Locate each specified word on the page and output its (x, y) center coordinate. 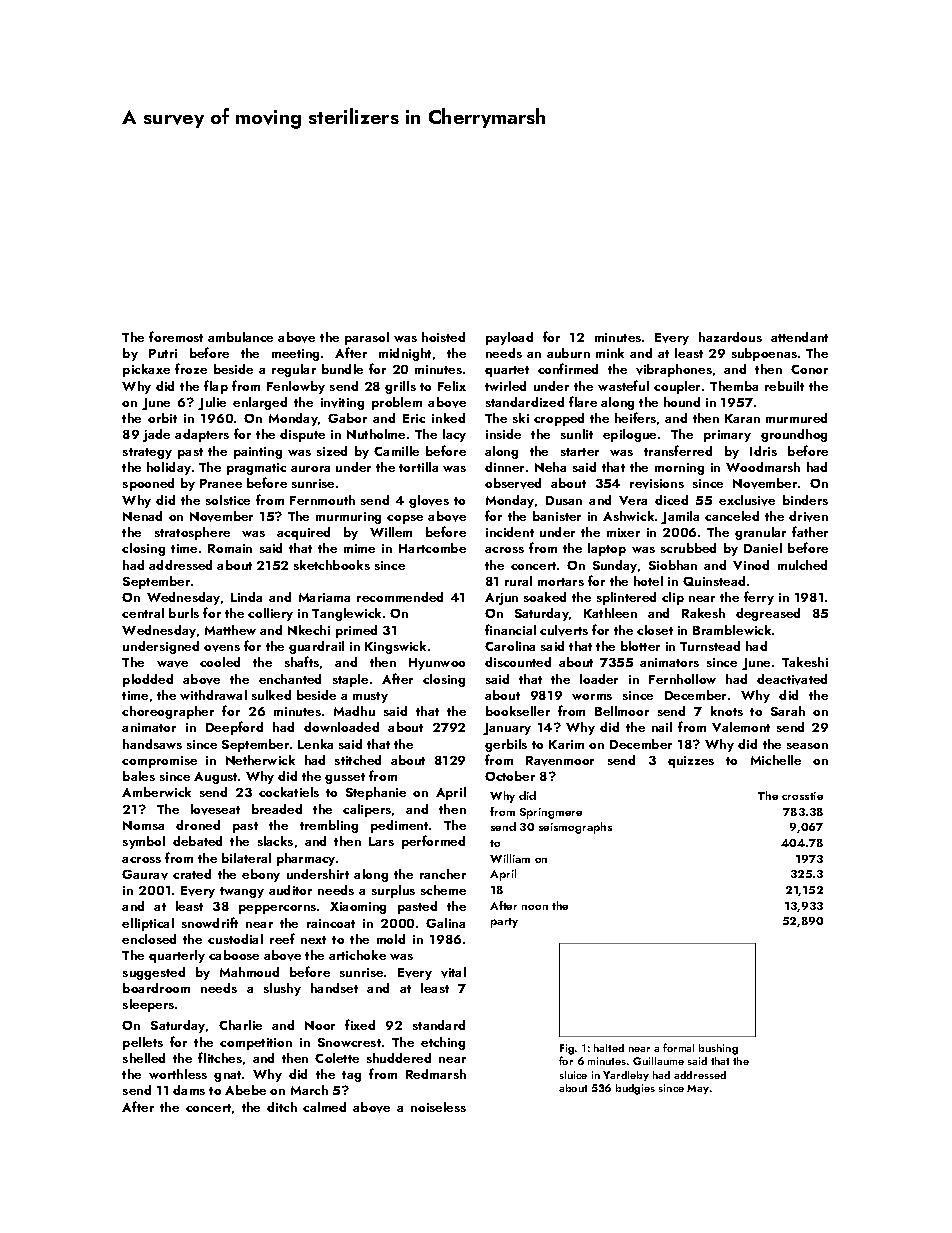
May (698, 1089)
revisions (657, 484)
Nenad (142, 516)
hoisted (443, 337)
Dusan (564, 500)
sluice (573, 1075)
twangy (242, 892)
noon (535, 907)
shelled (144, 1058)
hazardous (730, 337)
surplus (393, 891)
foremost (176, 336)
